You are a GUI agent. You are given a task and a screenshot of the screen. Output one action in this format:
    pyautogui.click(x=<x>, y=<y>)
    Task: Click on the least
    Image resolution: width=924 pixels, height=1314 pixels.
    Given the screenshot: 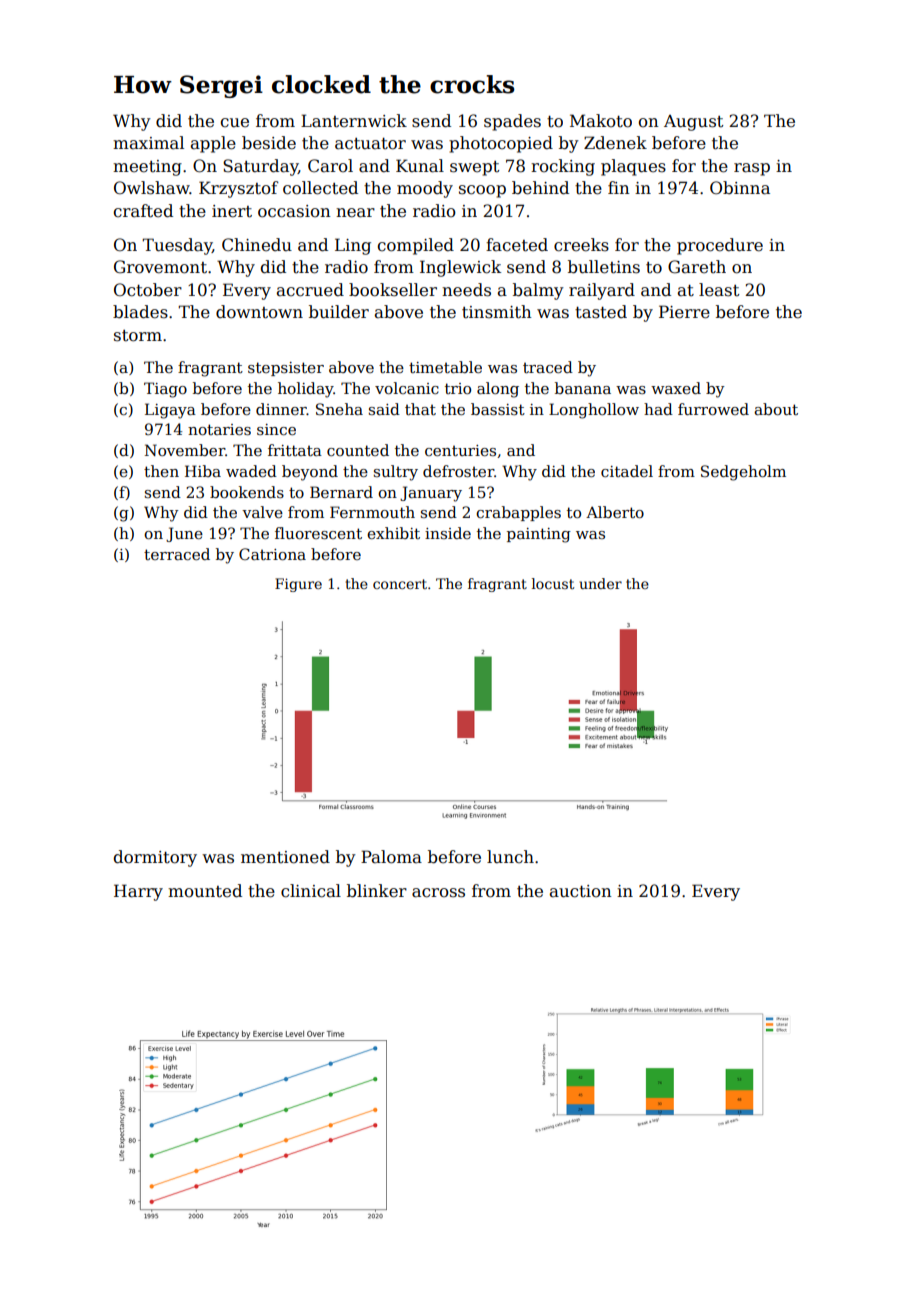 What is the action you would take?
    pyautogui.click(x=719, y=290)
